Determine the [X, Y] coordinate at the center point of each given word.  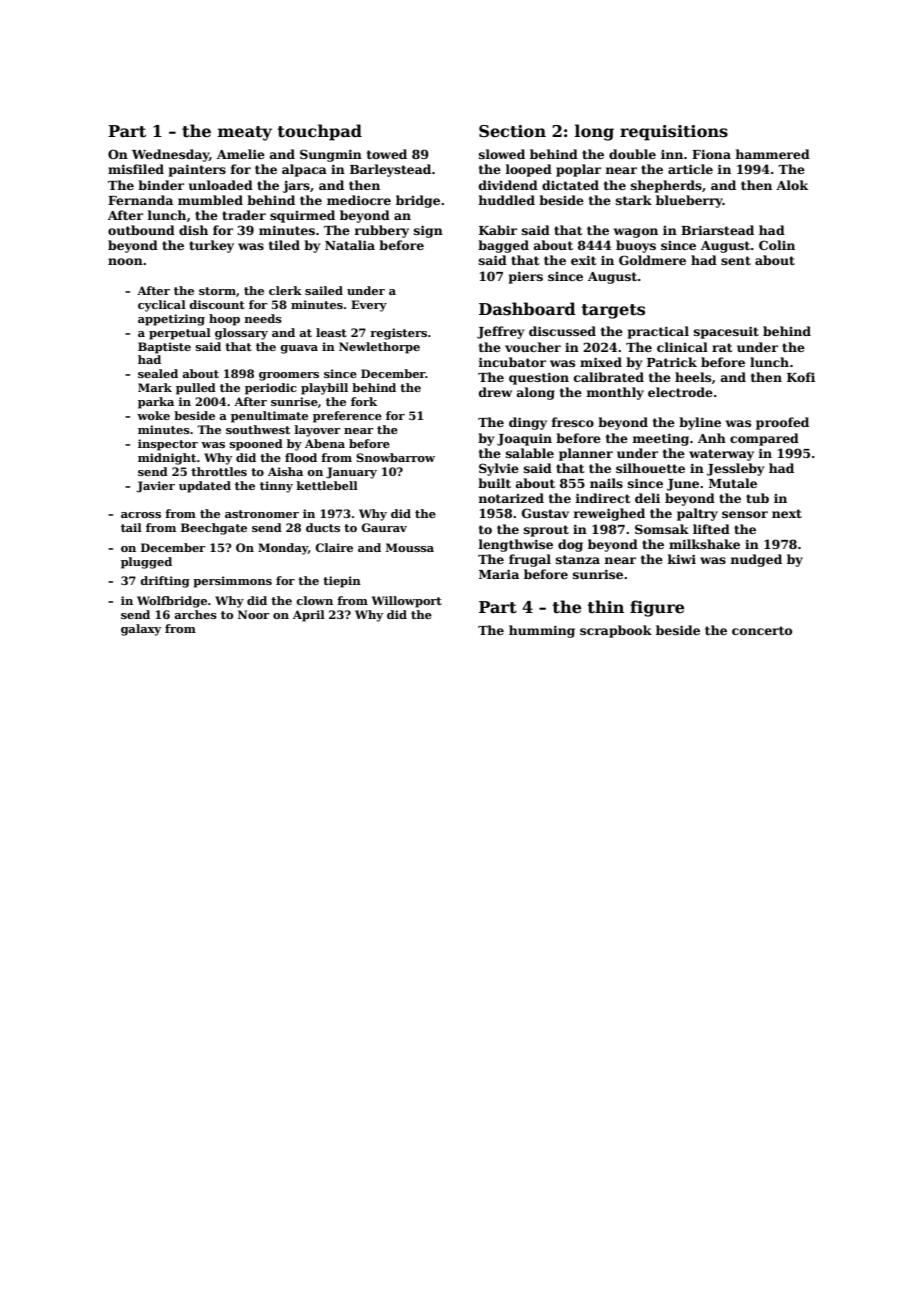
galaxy [141, 630]
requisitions [674, 133]
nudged [756, 560]
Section [512, 131]
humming [542, 631]
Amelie [241, 154]
